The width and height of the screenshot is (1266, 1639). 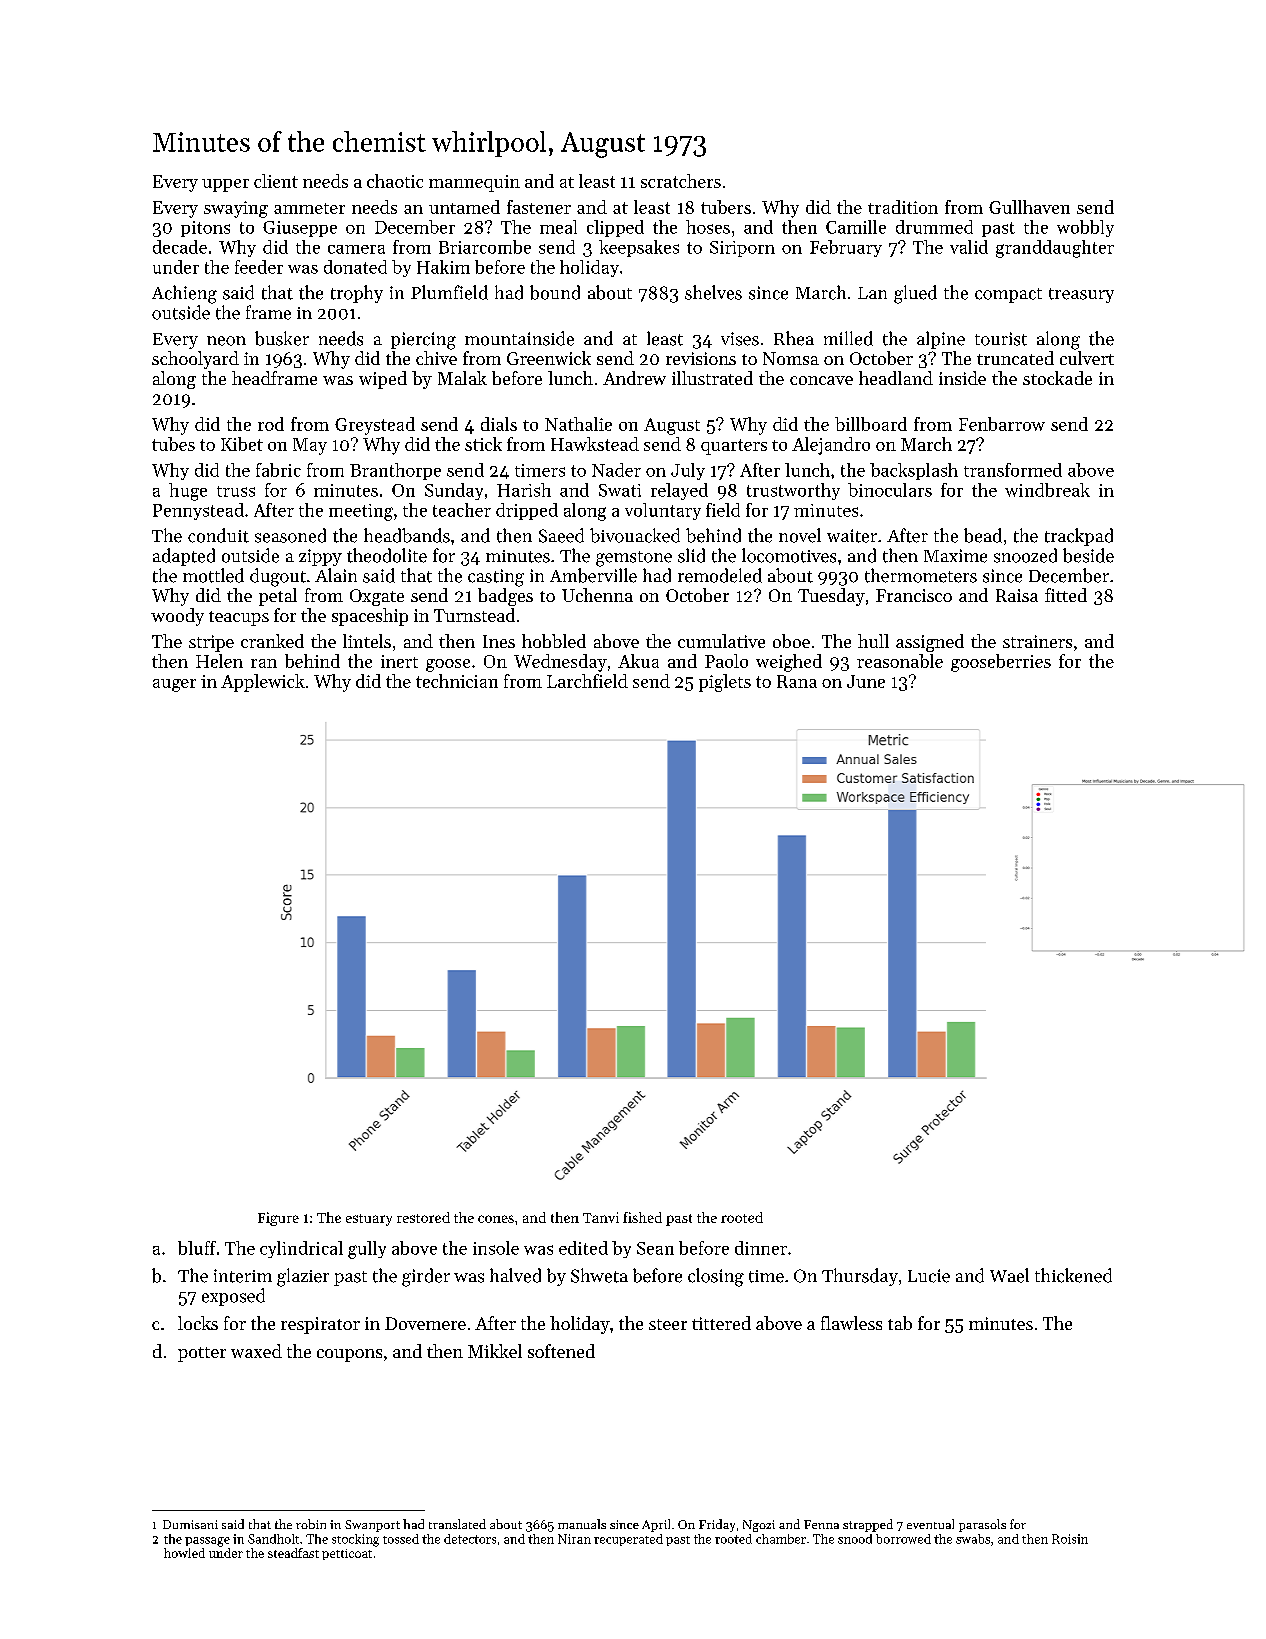 What do you see at coordinates (457, 681) in the screenshot?
I see `technician` at bounding box center [457, 681].
